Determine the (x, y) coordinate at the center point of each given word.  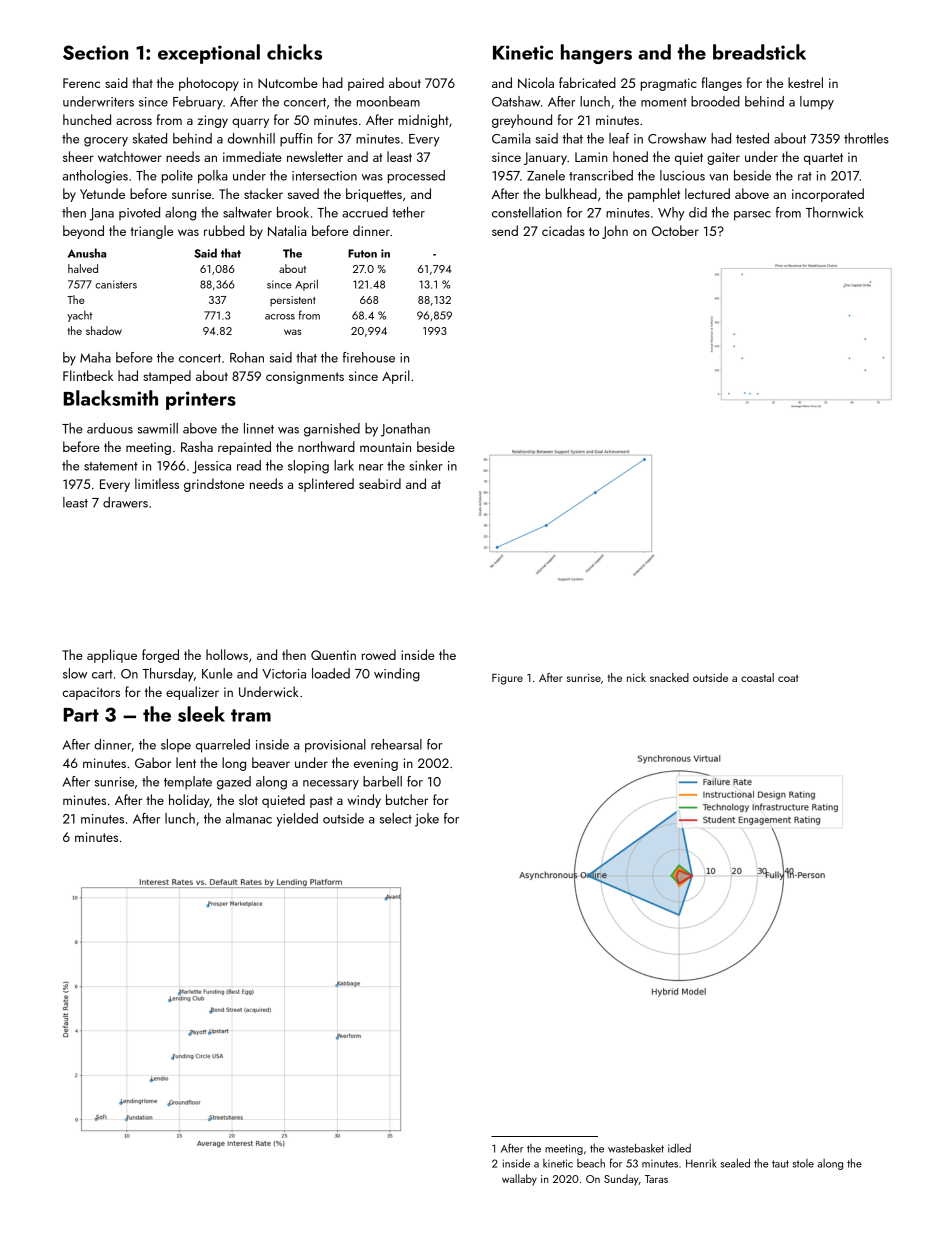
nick (636, 677)
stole (803, 1163)
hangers (596, 54)
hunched (87, 119)
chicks (294, 52)
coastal (757, 677)
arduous (110, 428)
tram (251, 715)
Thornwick (834, 212)
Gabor (153, 762)
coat (788, 678)
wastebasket (636, 1148)
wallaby (519, 1180)
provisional (335, 746)
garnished (332, 430)
